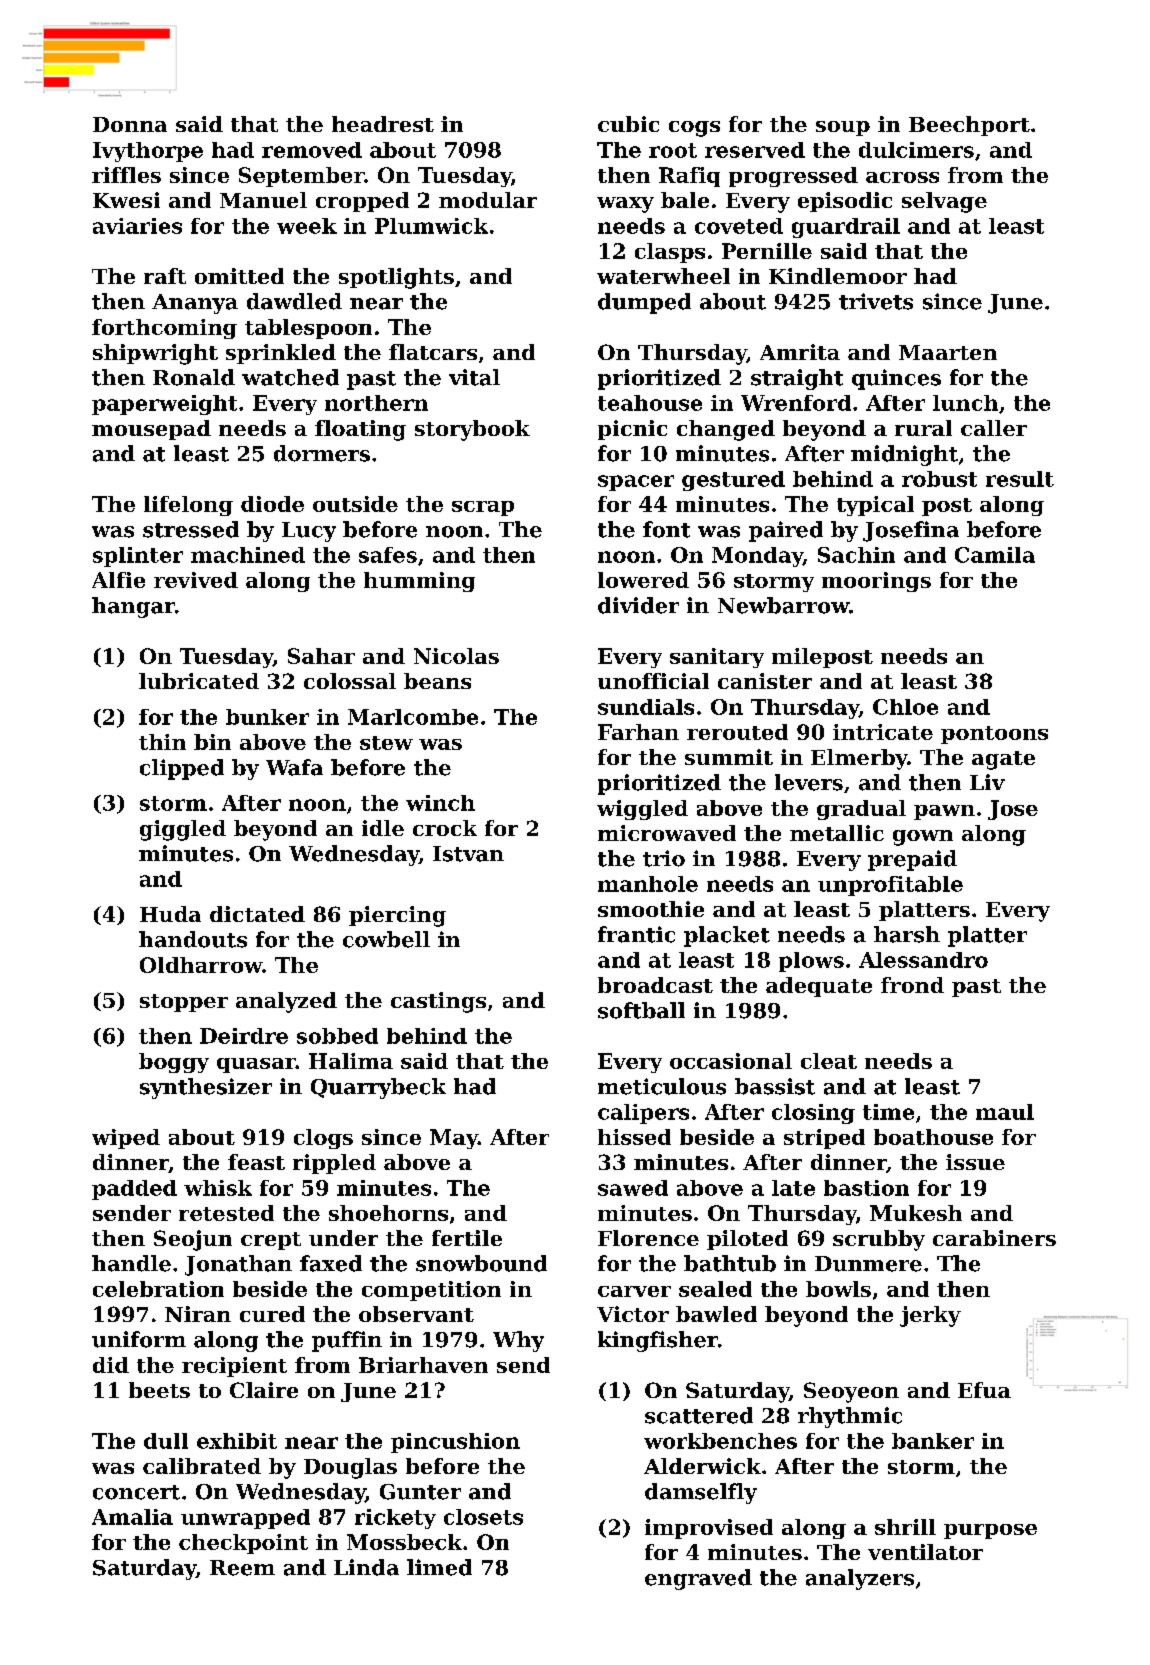 This image has width=1150, height=1665. What do you see at coordinates (819, 987) in the image?
I see `adequate` at bounding box center [819, 987].
